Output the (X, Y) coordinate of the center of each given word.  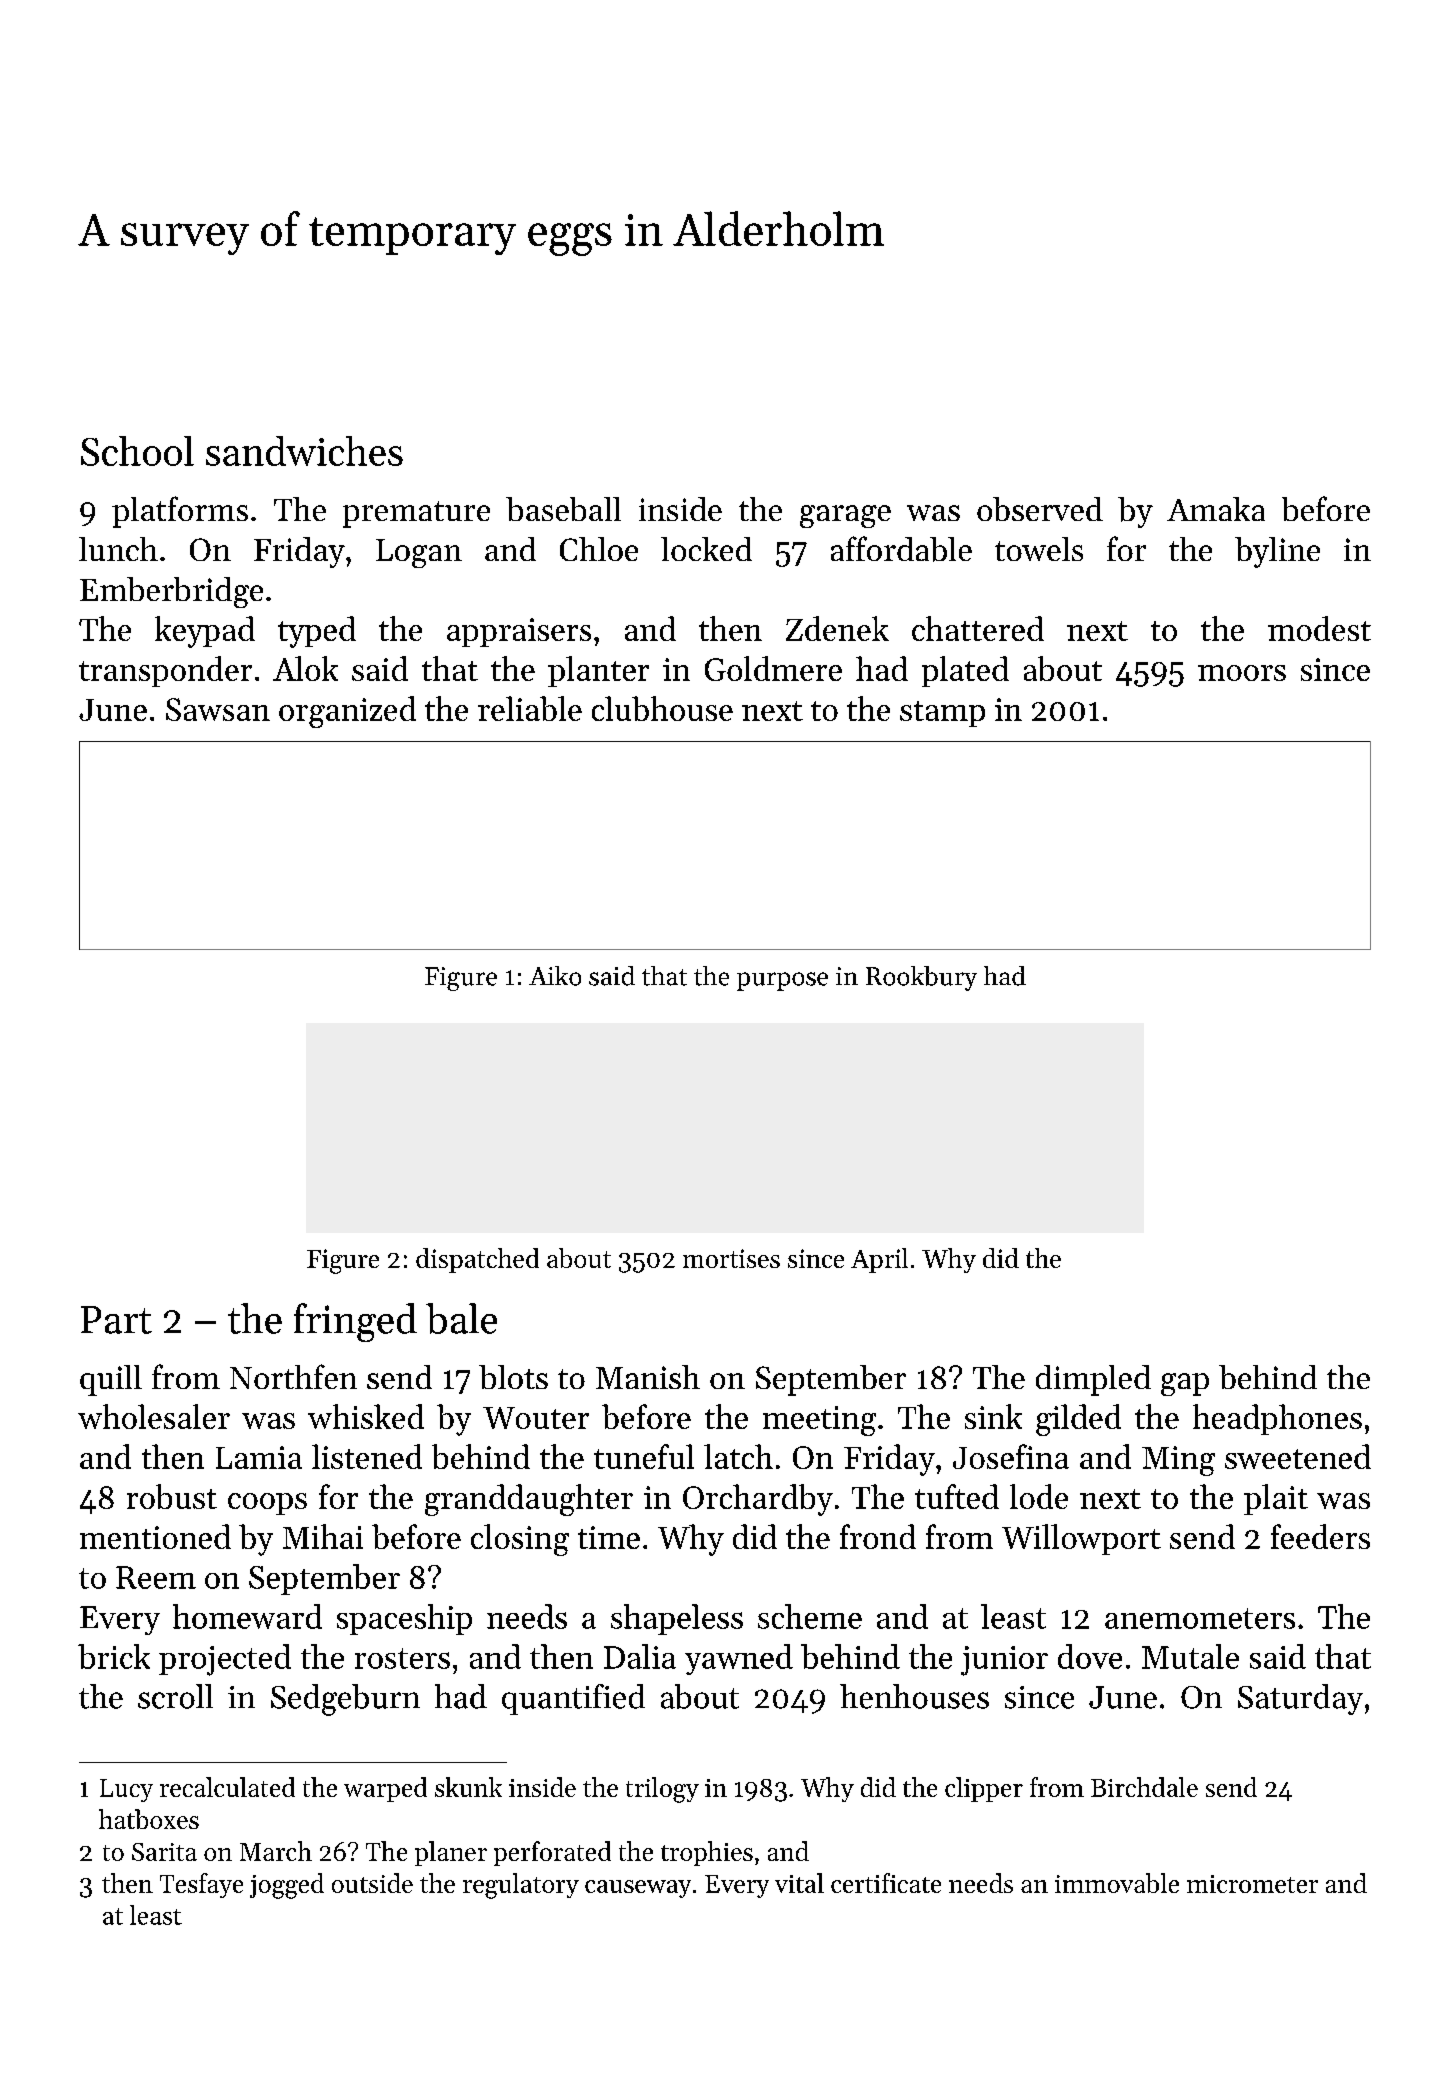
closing (520, 1540)
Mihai (323, 1536)
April (879, 1260)
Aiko (555, 976)
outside (372, 1883)
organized (347, 712)
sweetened (1298, 1456)
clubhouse (662, 708)
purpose (782, 981)
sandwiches (304, 451)
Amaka (1216, 509)
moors (1242, 673)
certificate (886, 1883)
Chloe (599, 549)
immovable (1117, 1883)
